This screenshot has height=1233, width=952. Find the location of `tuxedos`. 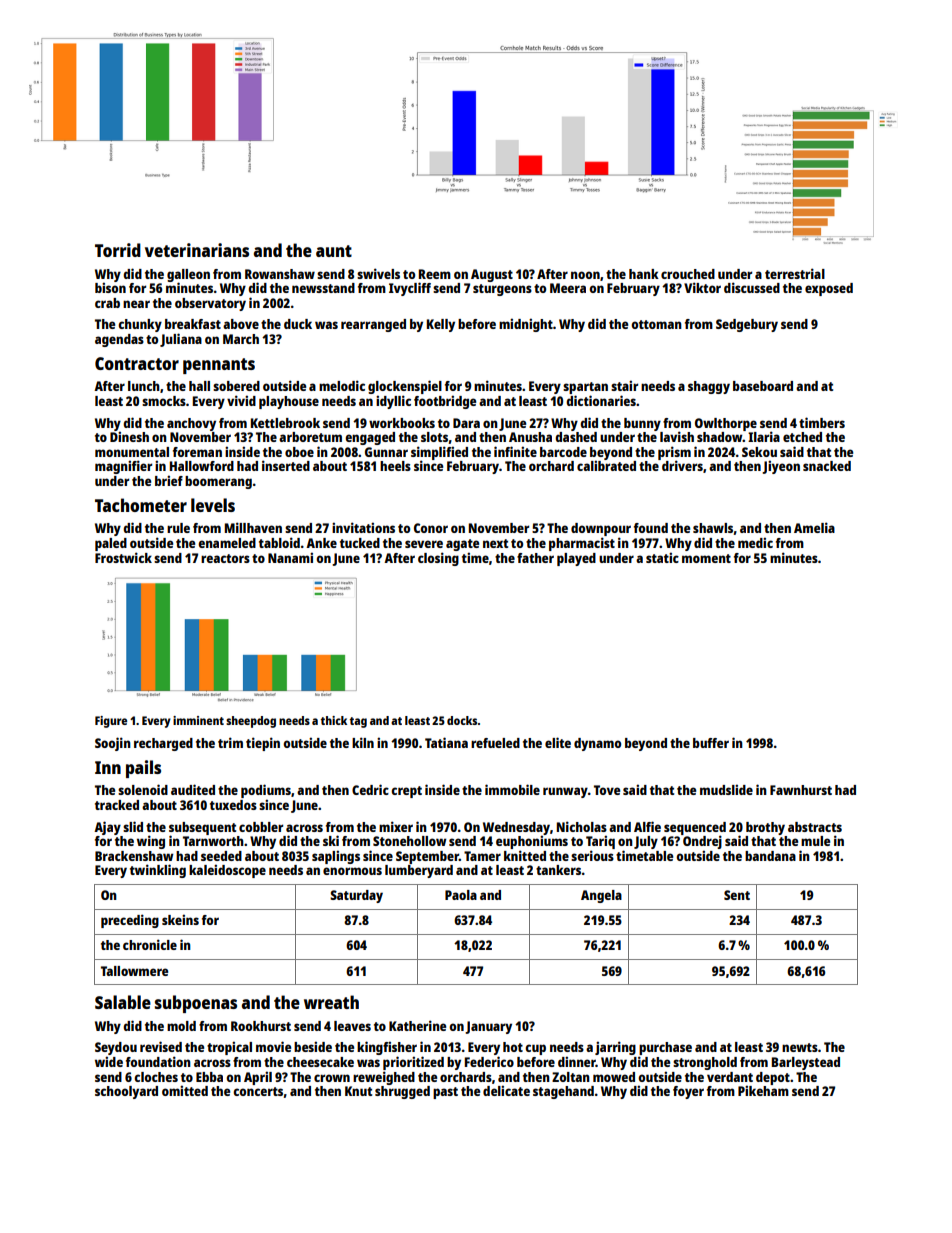

tuxedos is located at coordinates (233, 805).
